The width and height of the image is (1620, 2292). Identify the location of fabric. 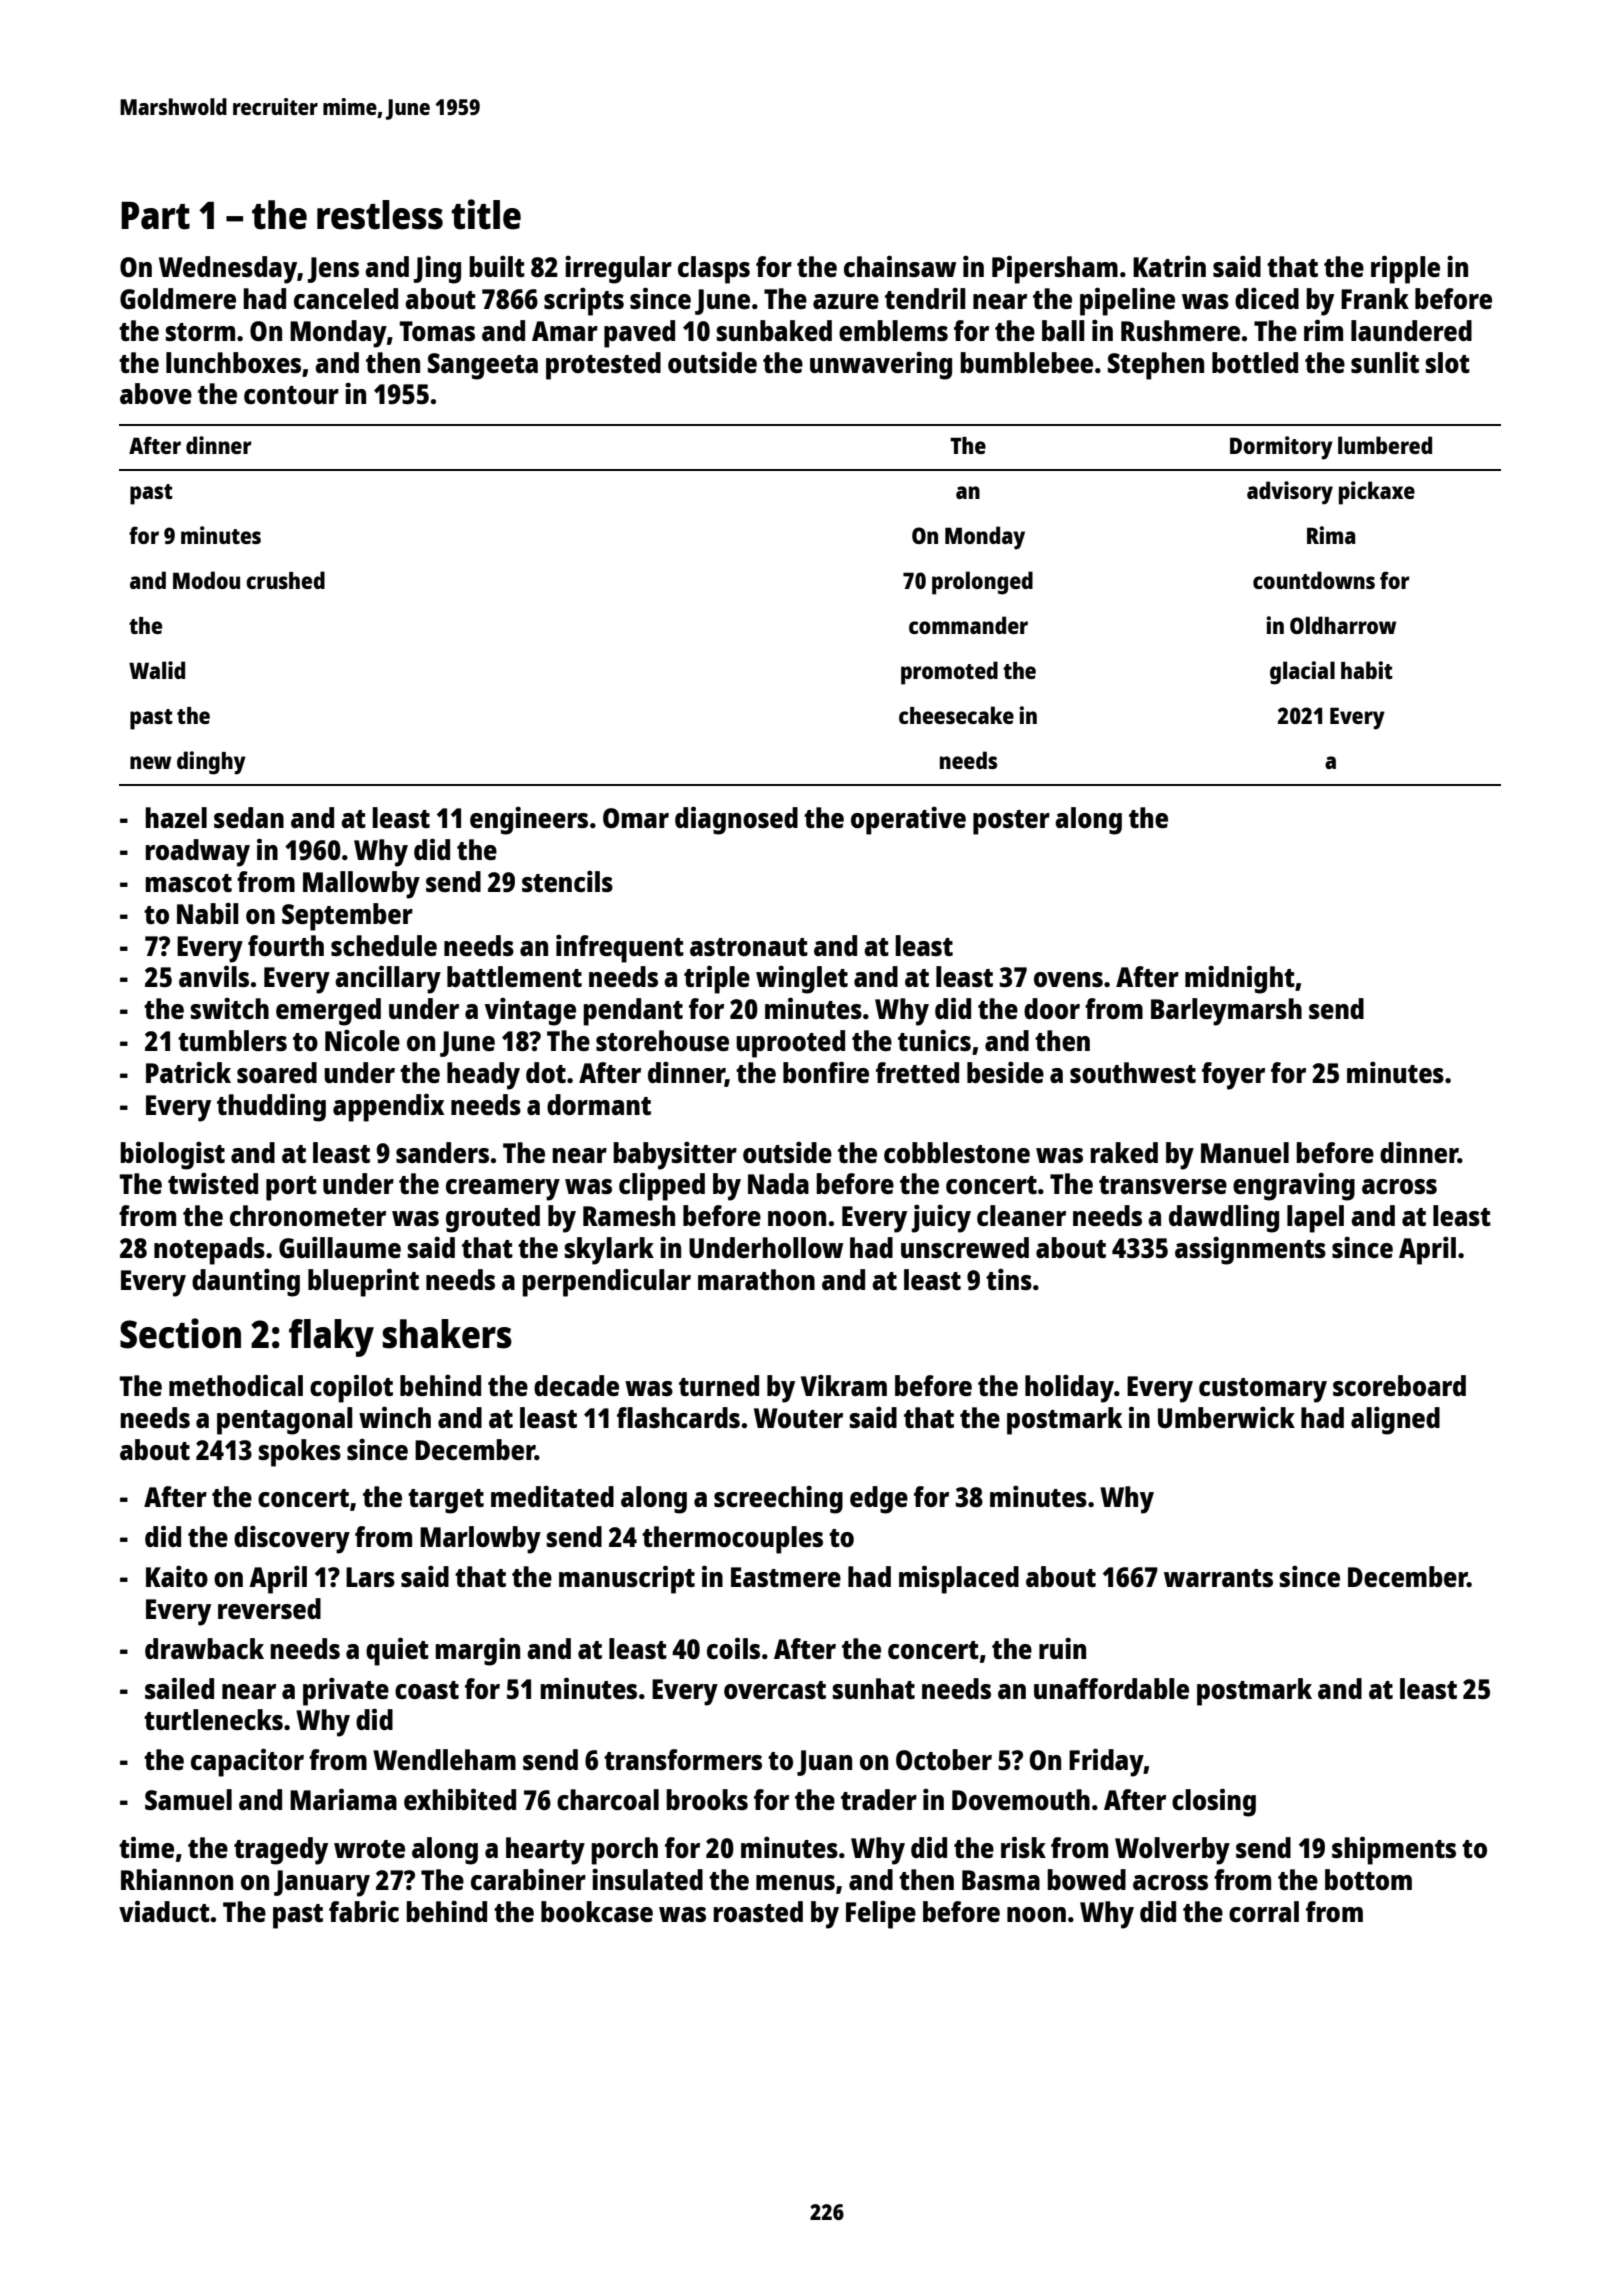
(364, 1911).
